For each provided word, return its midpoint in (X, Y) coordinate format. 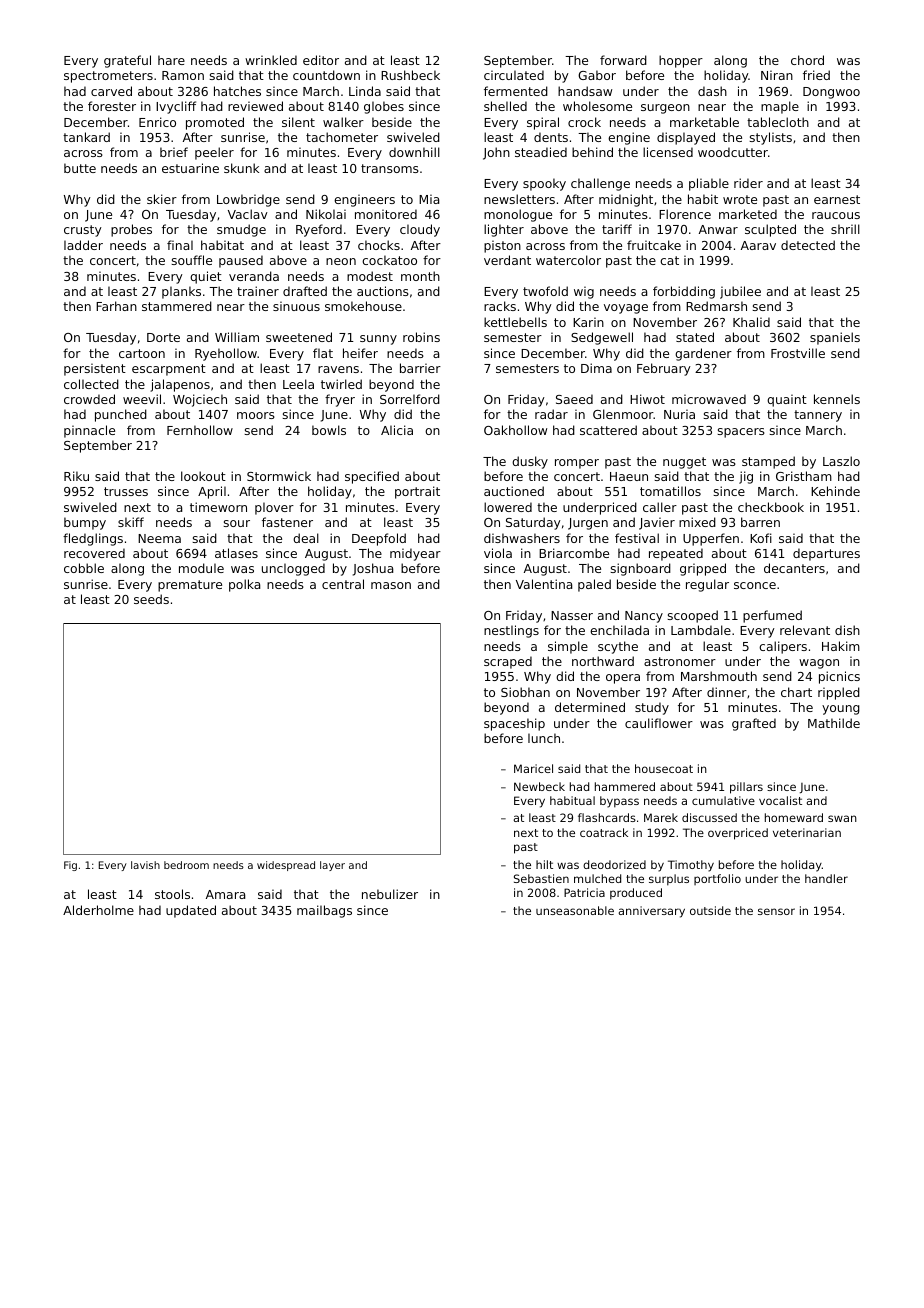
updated (191, 911)
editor (321, 60)
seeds (151, 599)
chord (807, 60)
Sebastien (541, 878)
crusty (83, 231)
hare (171, 60)
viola (498, 553)
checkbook (771, 507)
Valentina (544, 584)
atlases (236, 553)
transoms (390, 168)
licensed (668, 152)
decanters (794, 568)
